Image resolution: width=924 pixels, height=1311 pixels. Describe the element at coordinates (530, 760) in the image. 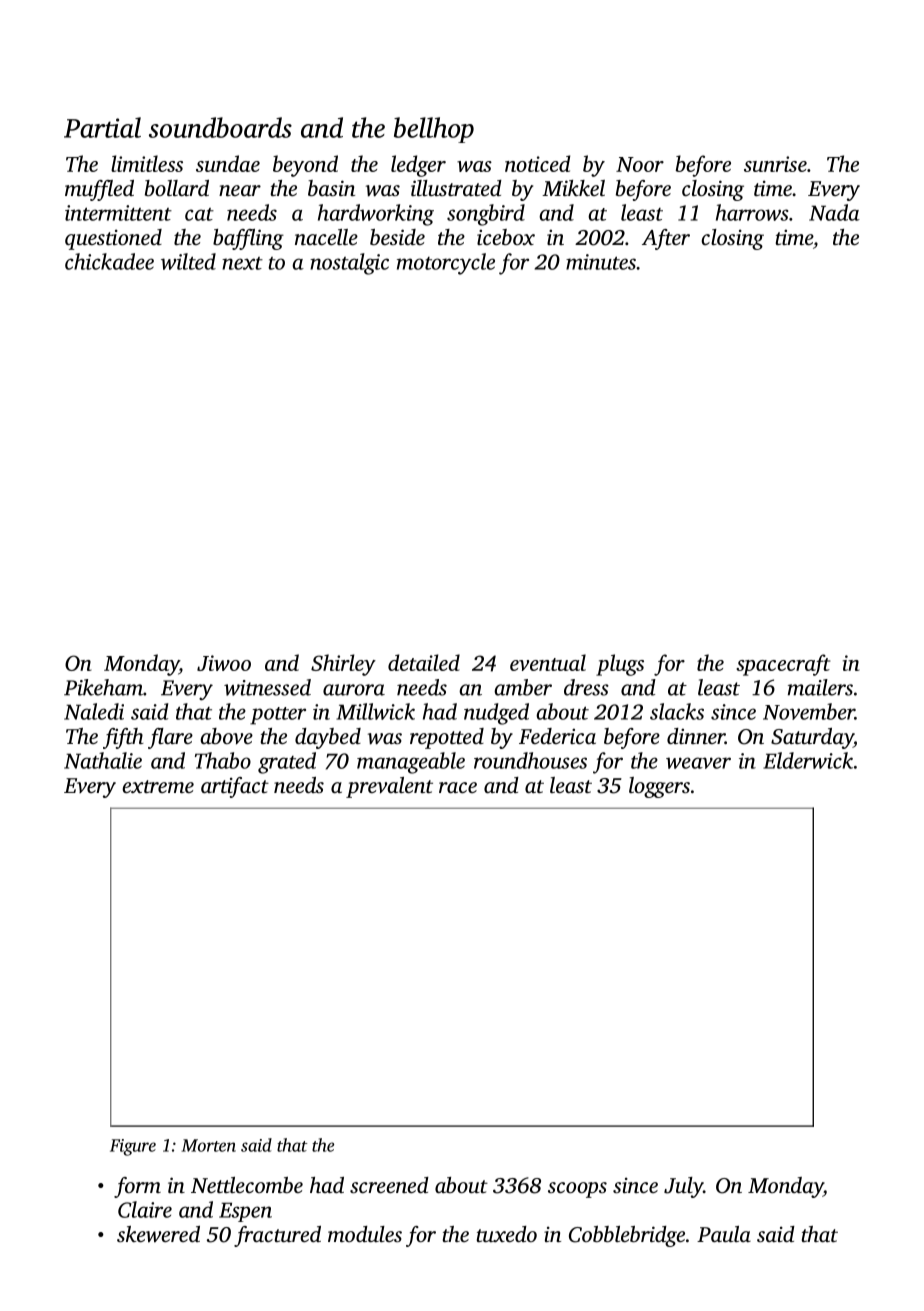

I see `roundhouses` at that location.
